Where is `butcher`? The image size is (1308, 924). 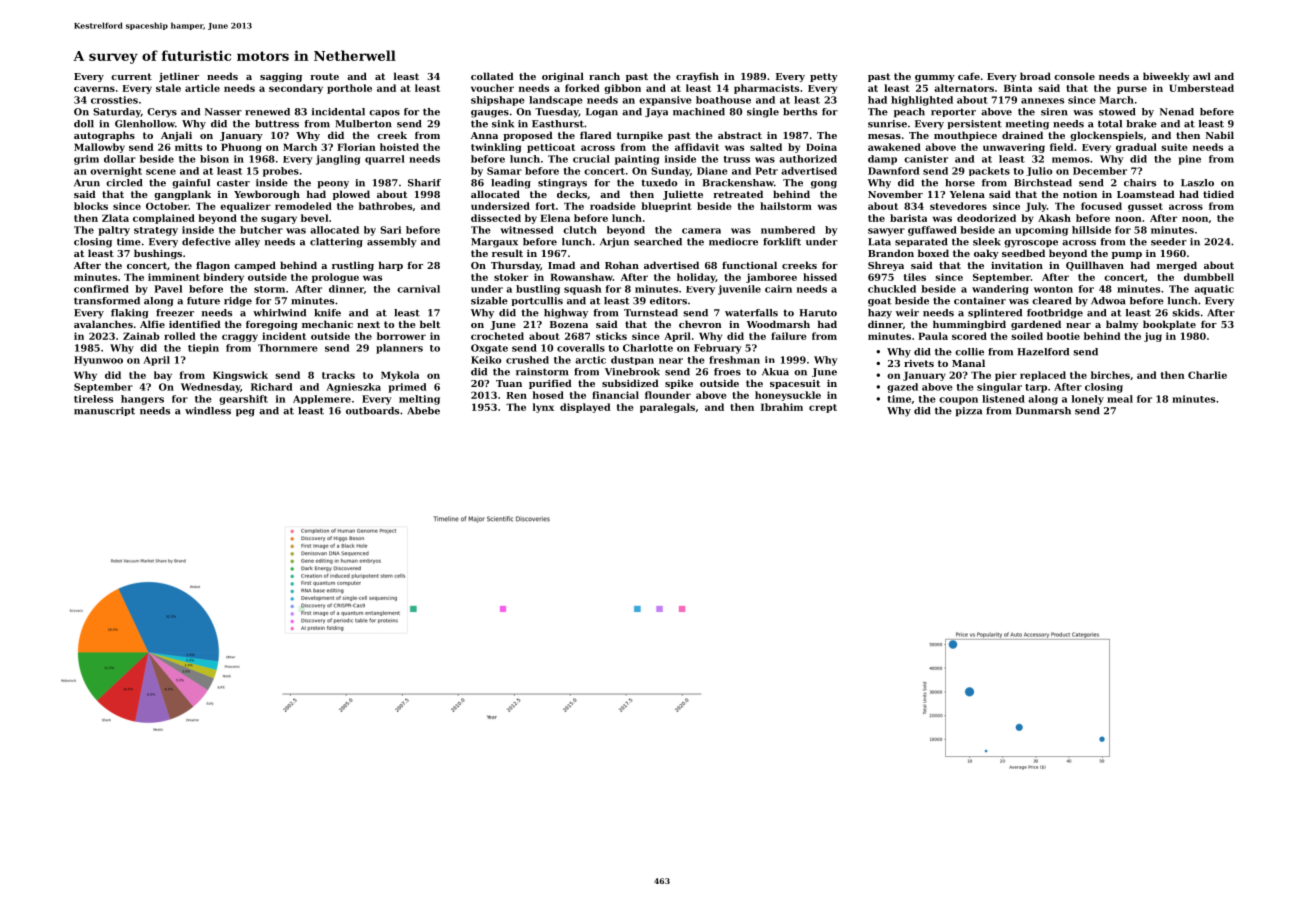 butcher is located at coordinates (261, 230).
